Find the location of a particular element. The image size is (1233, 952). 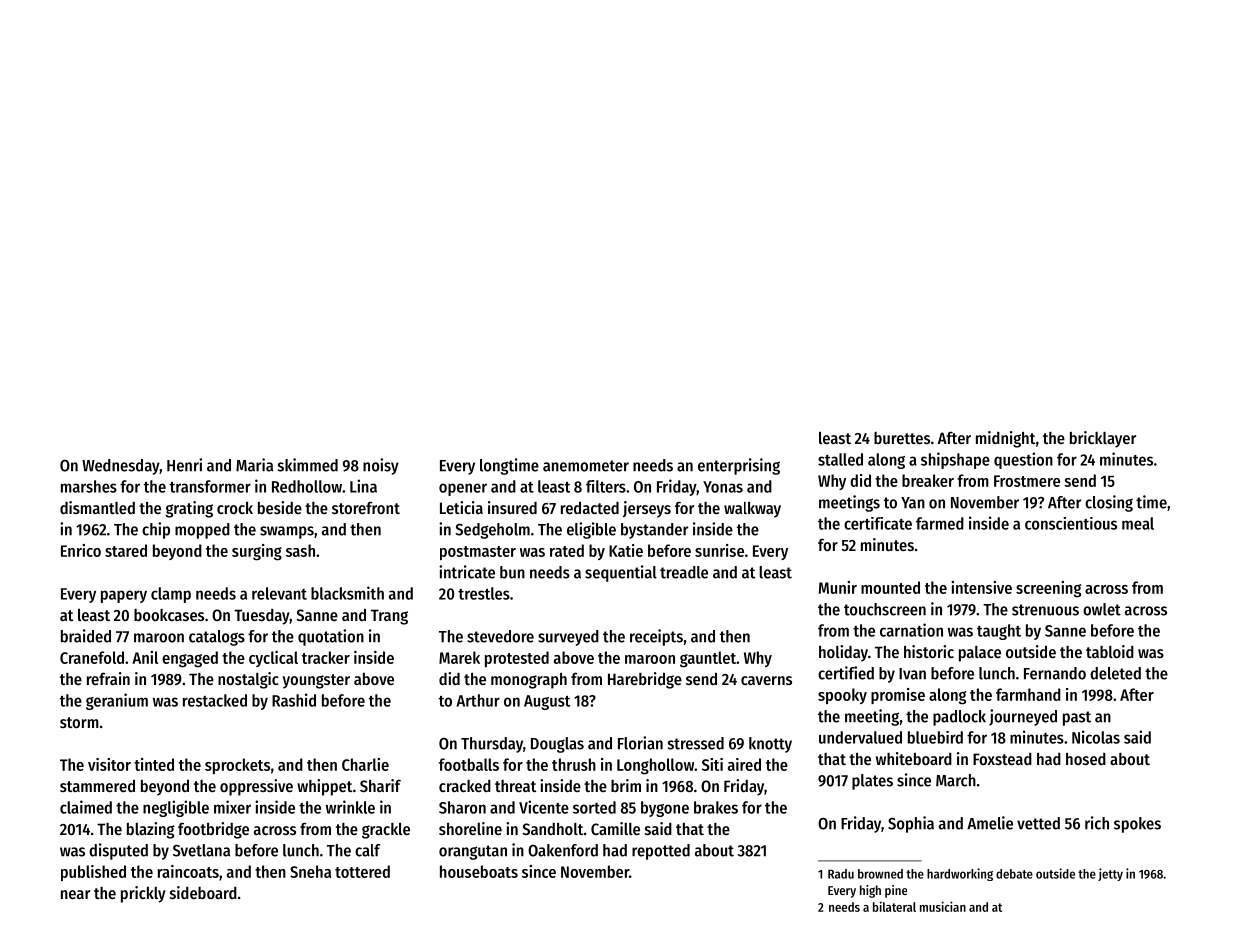

restacked is located at coordinates (215, 700).
